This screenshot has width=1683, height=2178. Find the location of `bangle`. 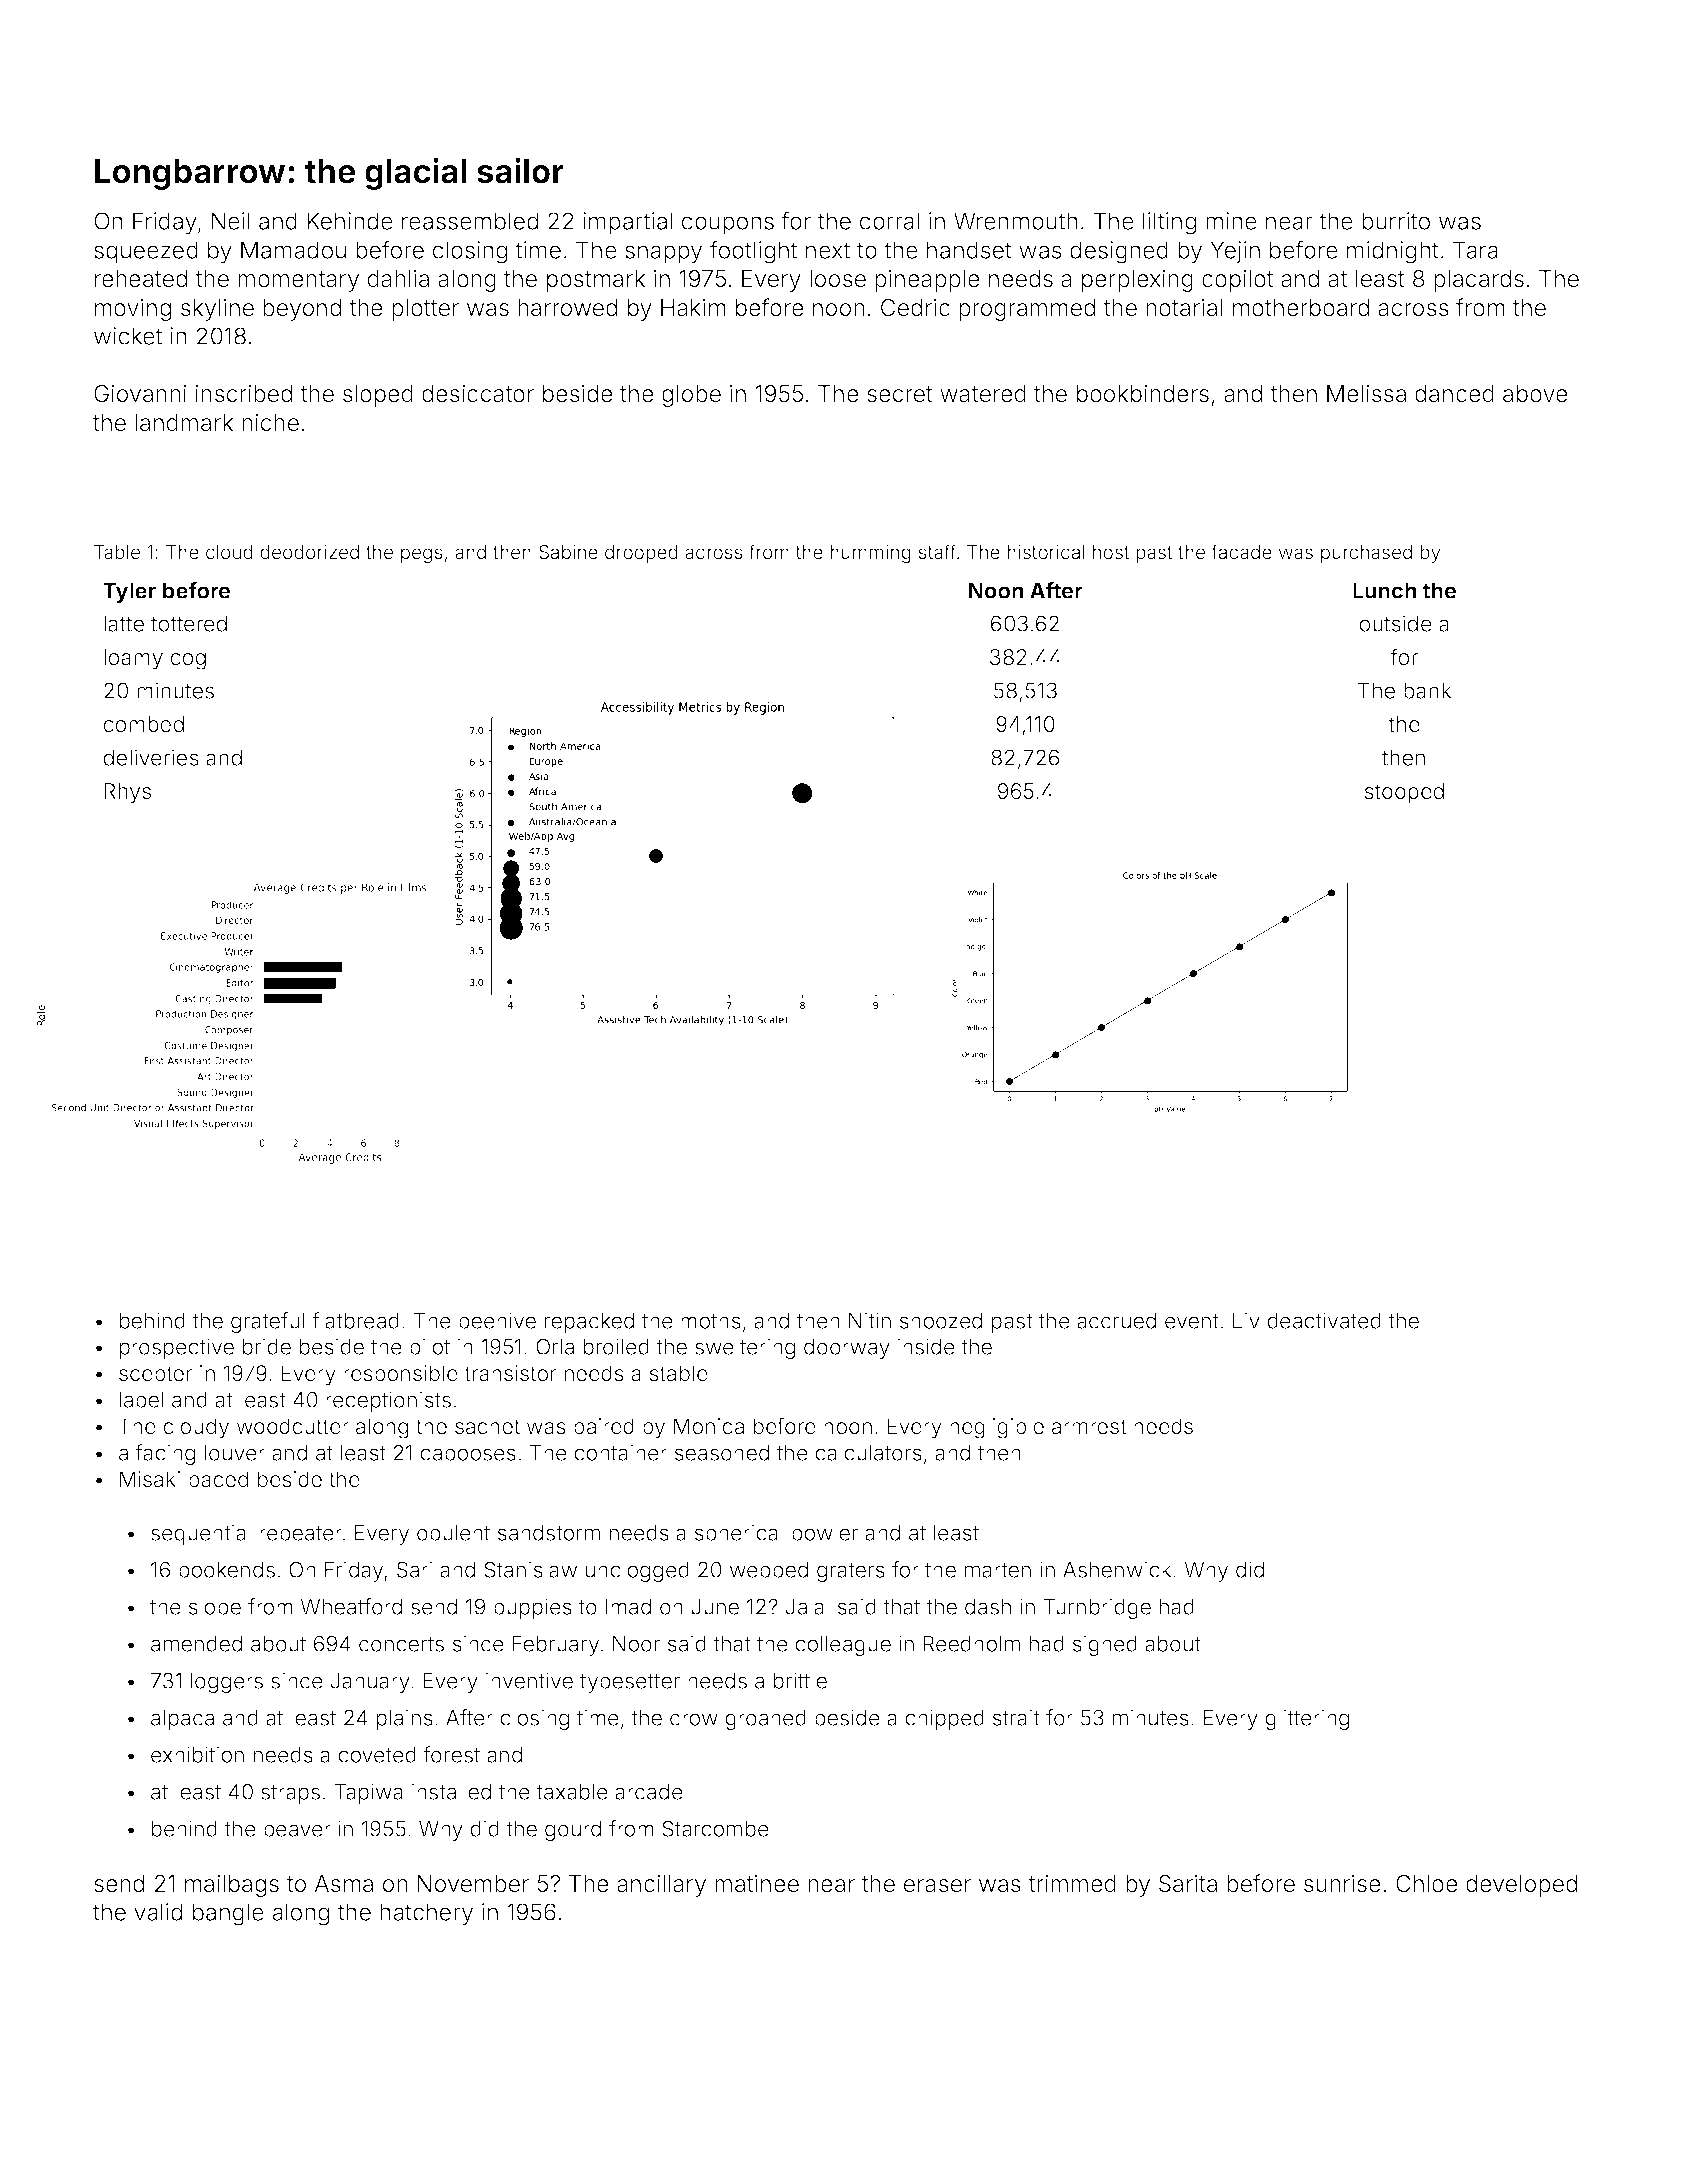

bangle is located at coordinates (228, 1914).
